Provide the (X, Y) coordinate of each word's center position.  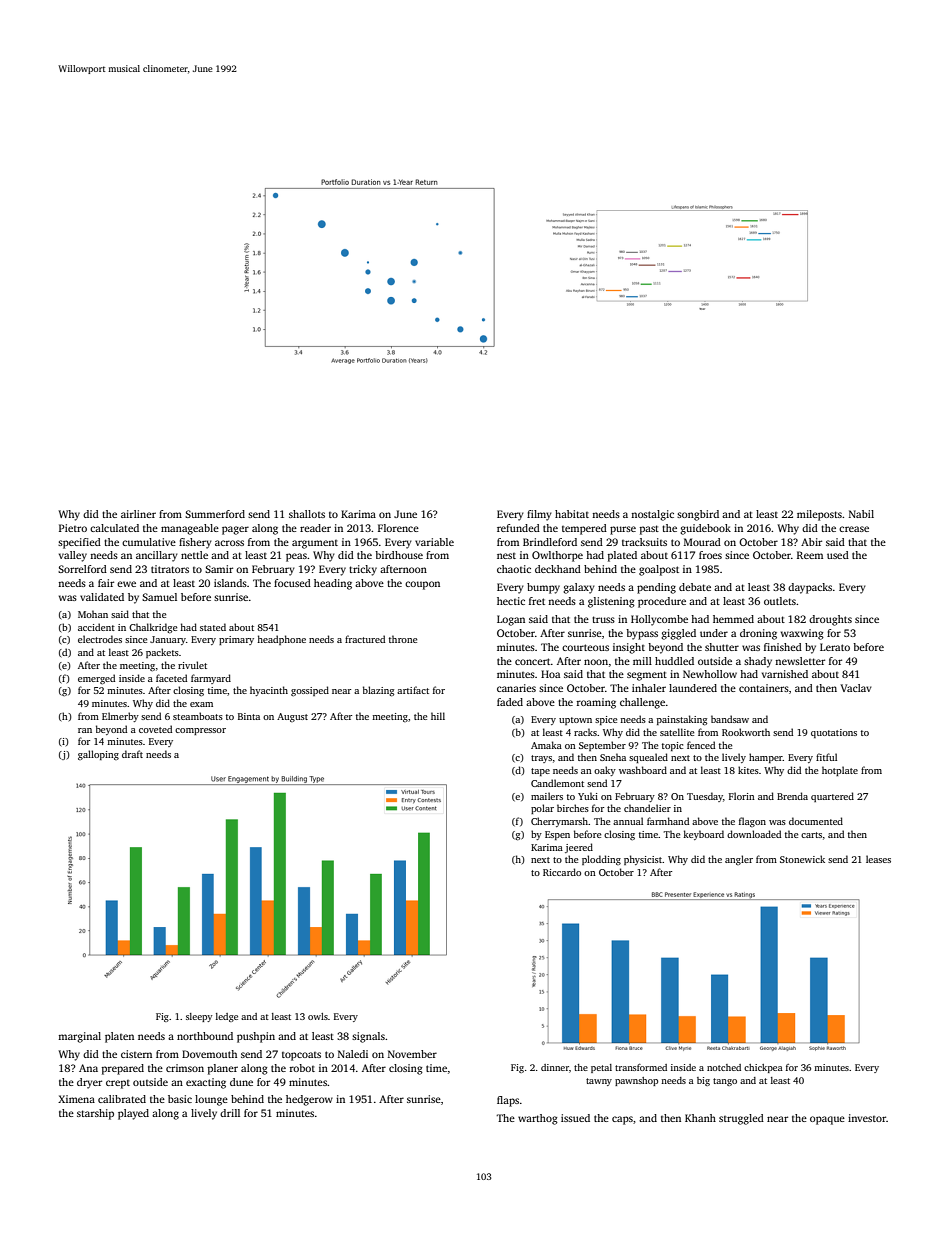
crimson (185, 1068)
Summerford (215, 514)
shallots (307, 514)
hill (438, 716)
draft (132, 754)
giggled (678, 634)
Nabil (861, 514)
